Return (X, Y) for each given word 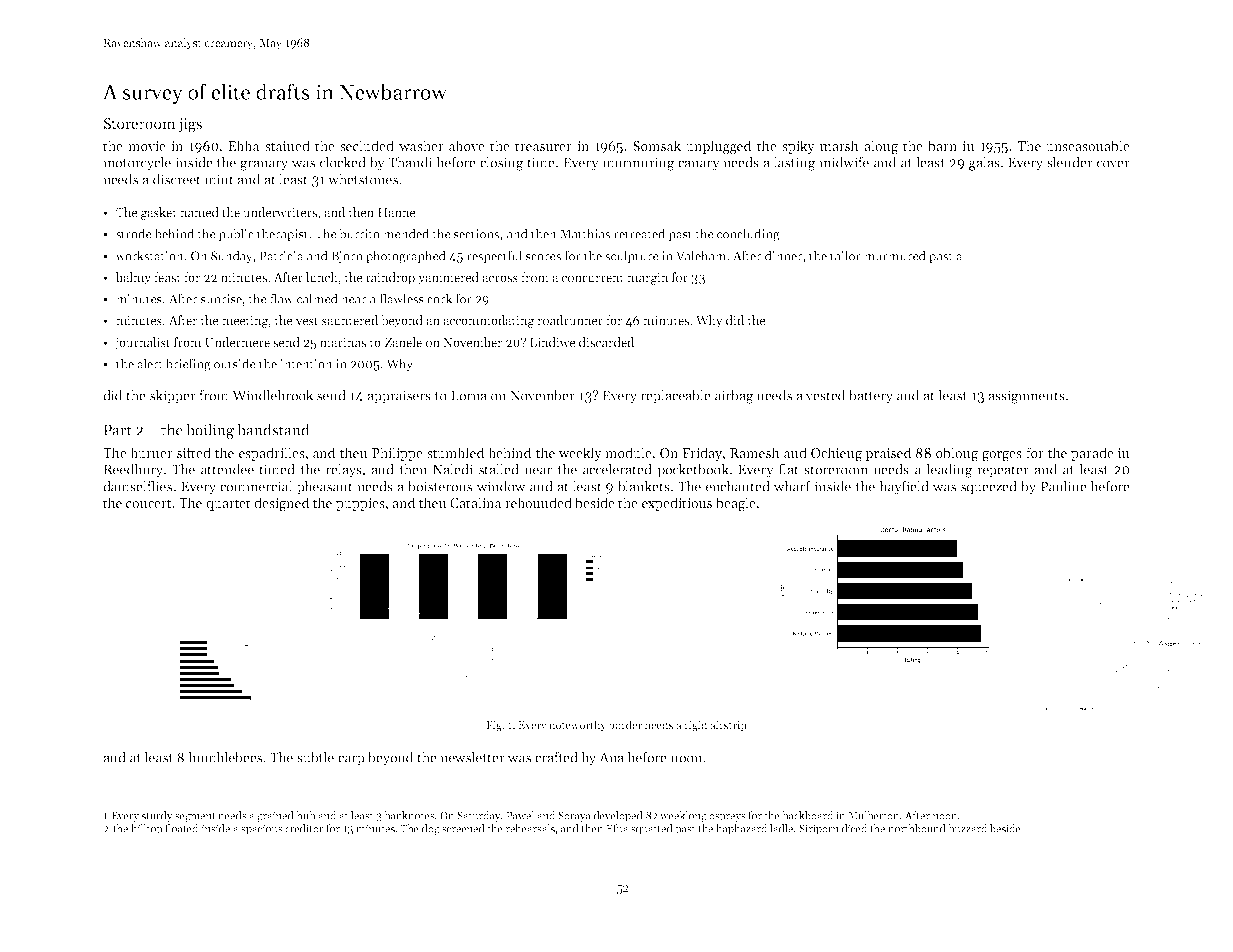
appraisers (399, 397)
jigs (190, 125)
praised (888, 454)
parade (1092, 454)
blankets (644, 486)
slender (1070, 162)
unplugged (719, 147)
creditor (304, 828)
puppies (360, 504)
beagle (736, 504)
